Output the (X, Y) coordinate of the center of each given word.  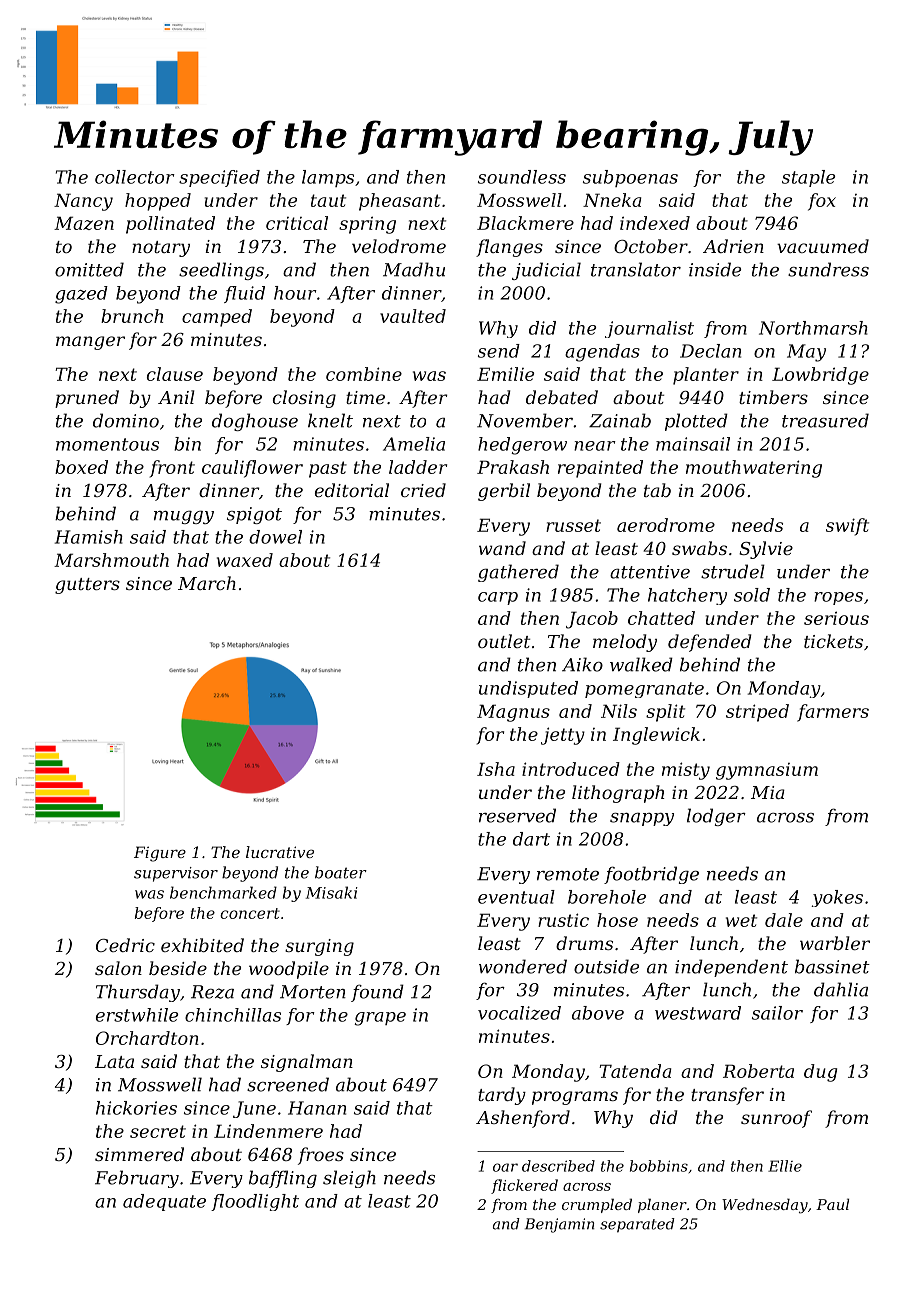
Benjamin (559, 1225)
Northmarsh (813, 328)
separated (637, 1225)
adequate (164, 1202)
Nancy (83, 202)
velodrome (399, 246)
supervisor (176, 874)
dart (531, 839)
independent (731, 968)
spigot (254, 515)
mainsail (693, 444)
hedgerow (522, 446)
